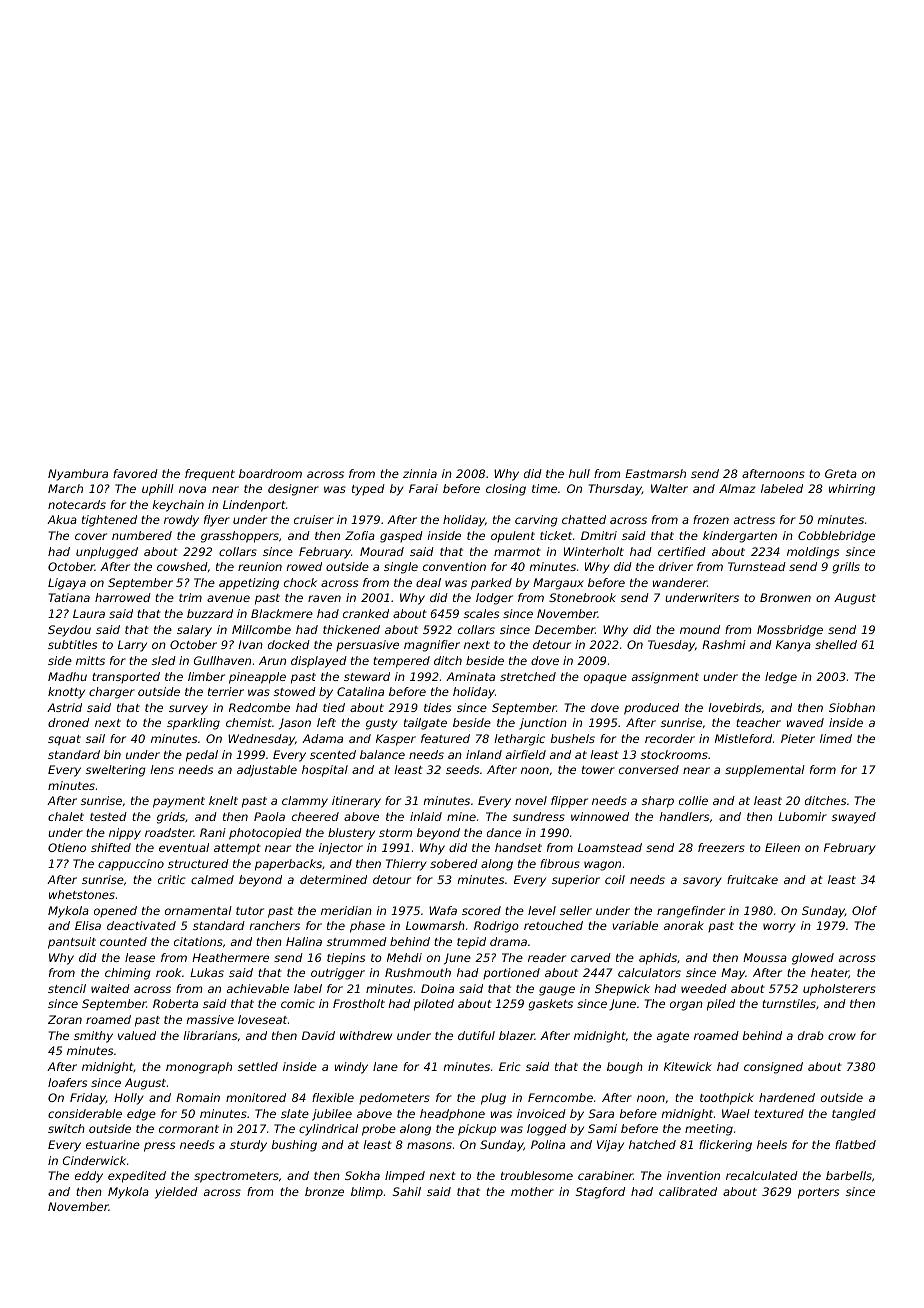 Image resolution: width=924 pixels, height=1308 pixels. What do you see at coordinates (543, 724) in the screenshot?
I see `junction` at bounding box center [543, 724].
